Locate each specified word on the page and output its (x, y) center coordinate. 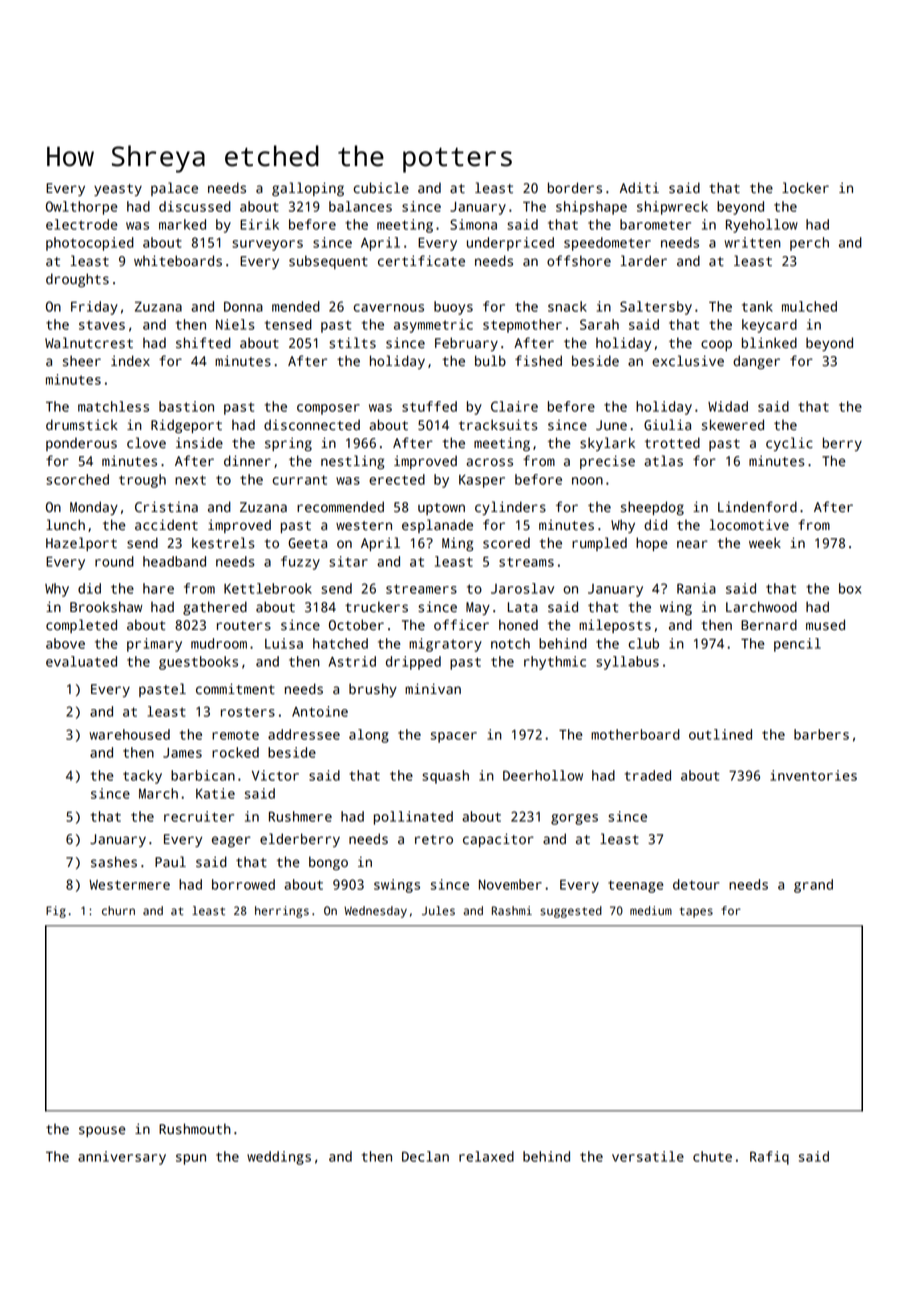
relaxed (486, 1156)
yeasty (118, 190)
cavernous (389, 308)
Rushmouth (195, 1129)
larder (644, 261)
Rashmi (512, 911)
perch (809, 244)
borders (575, 188)
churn (118, 911)
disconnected (312, 425)
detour (696, 884)
